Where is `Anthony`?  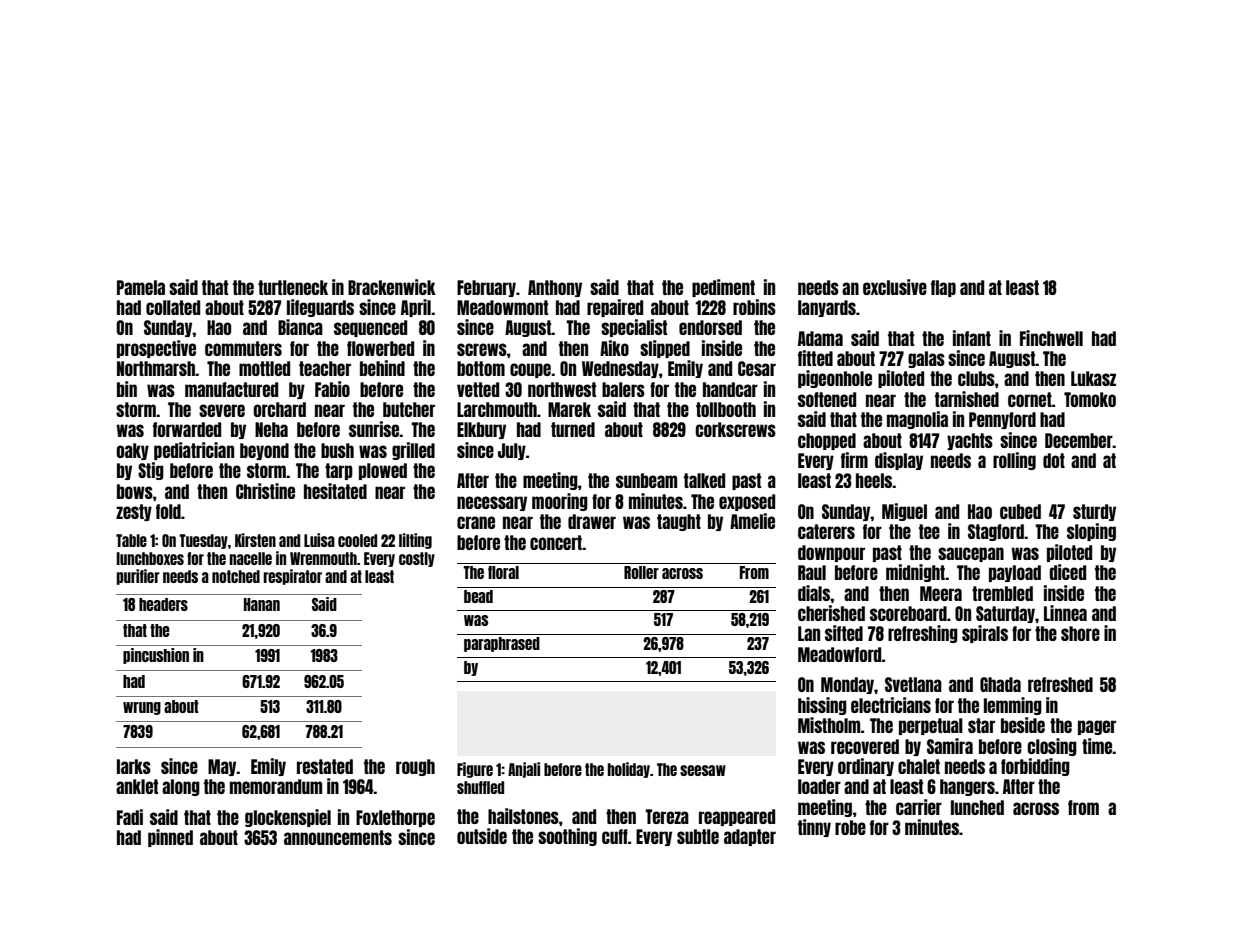 Anthony is located at coordinates (555, 288).
